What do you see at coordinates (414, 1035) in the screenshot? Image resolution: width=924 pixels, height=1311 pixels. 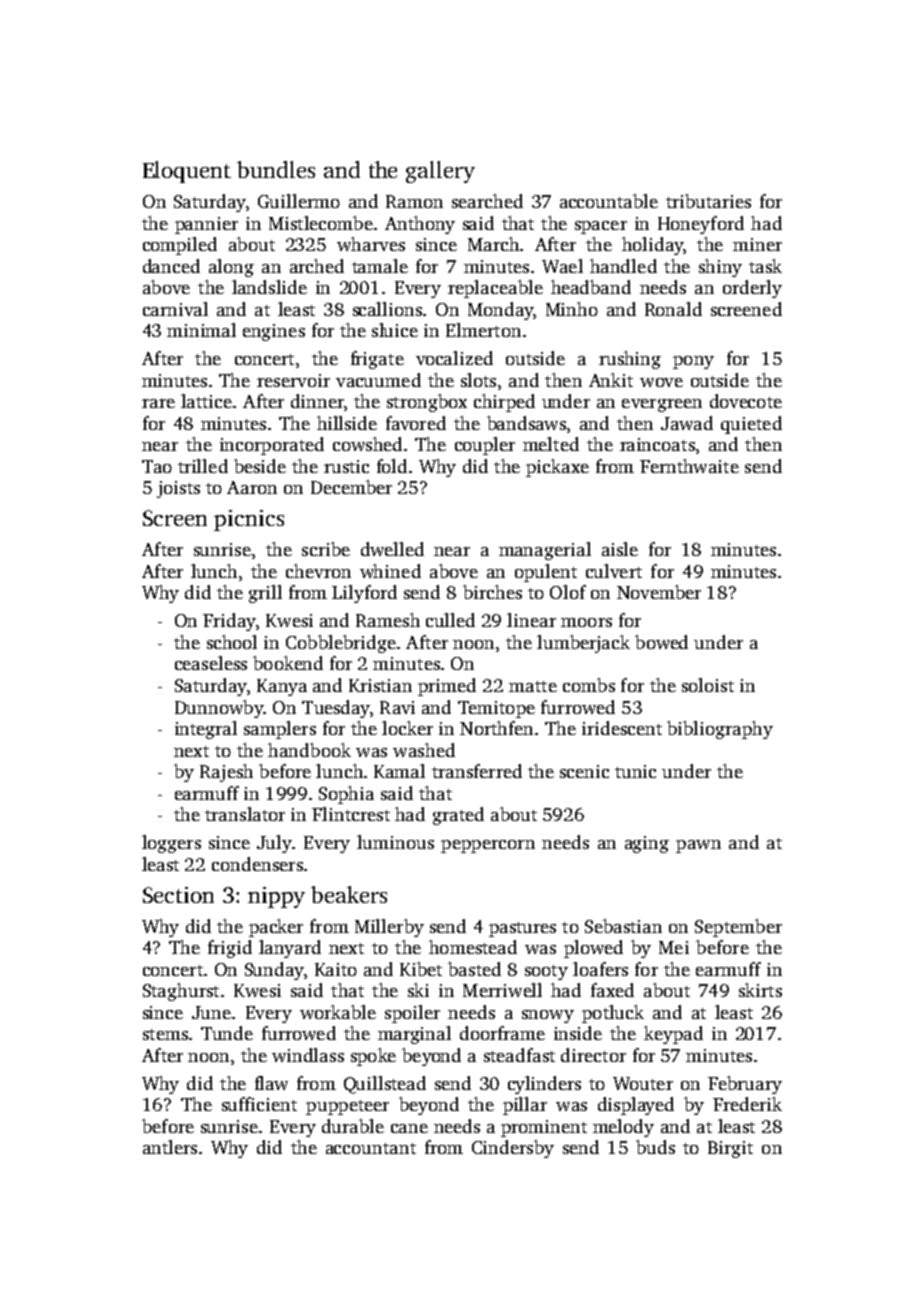 I see `marginal` at bounding box center [414, 1035].
